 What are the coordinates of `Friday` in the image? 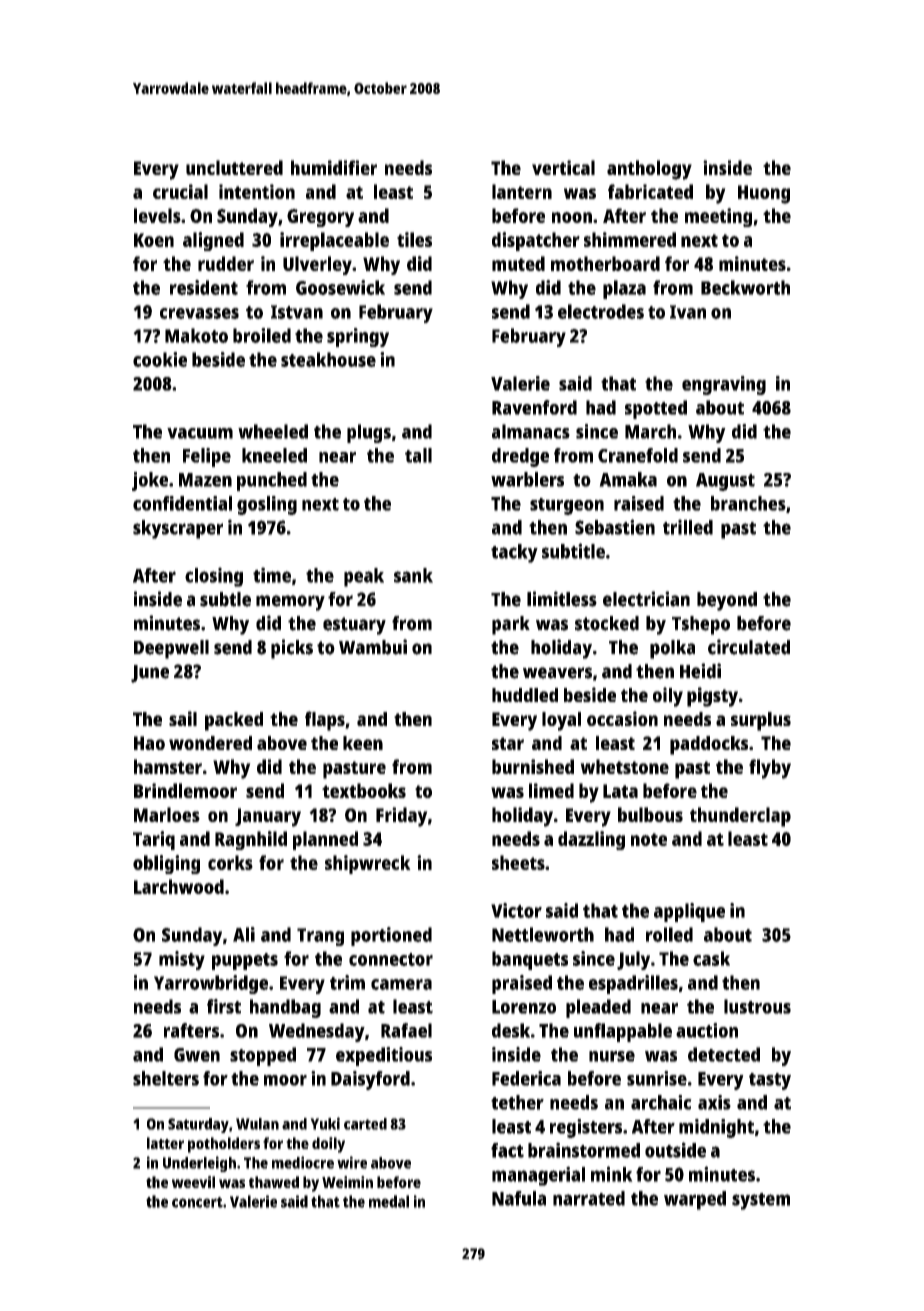 It's located at (402, 817).
